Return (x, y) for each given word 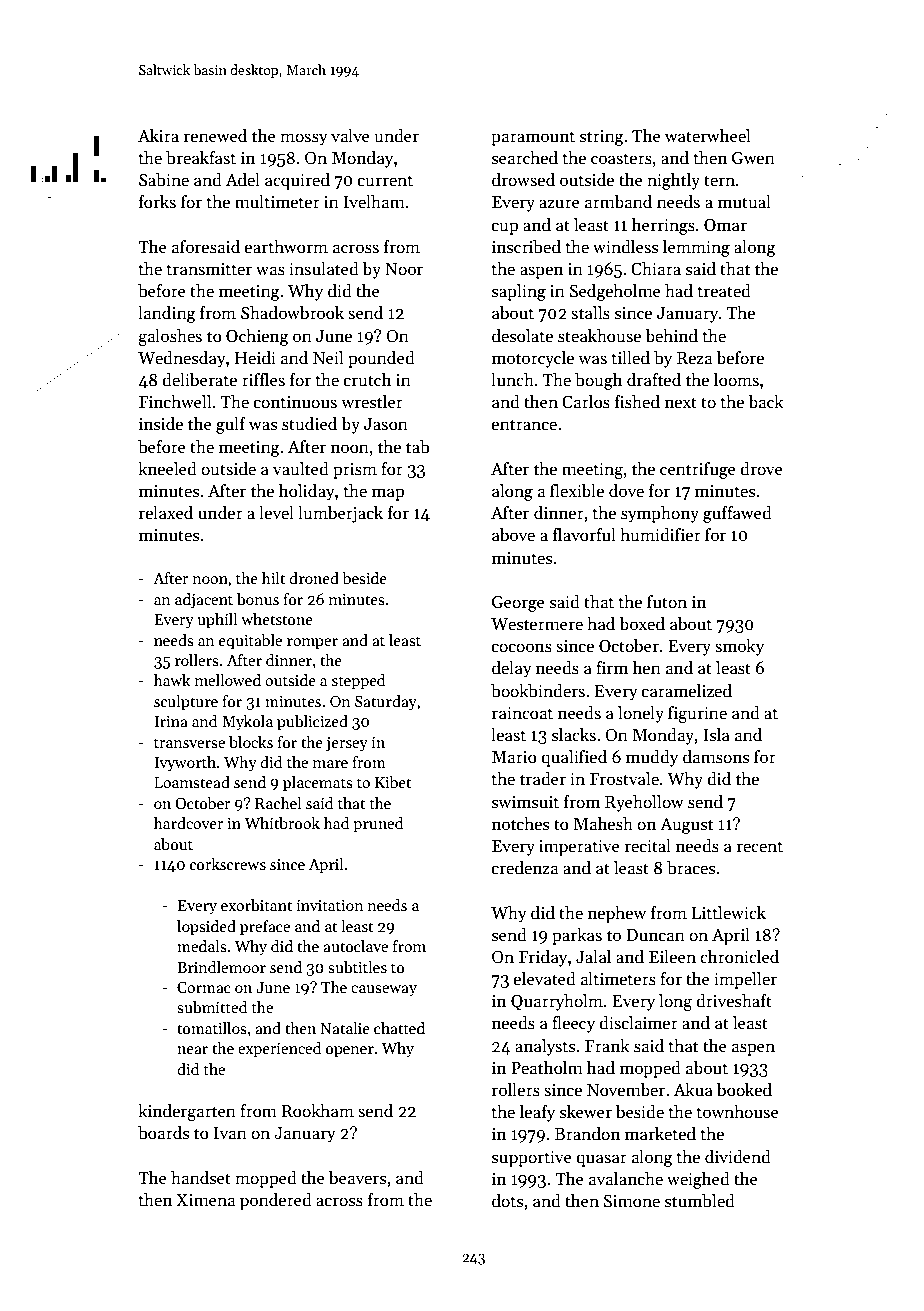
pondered (276, 1201)
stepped (359, 681)
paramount (533, 138)
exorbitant (256, 905)
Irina (171, 721)
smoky (739, 647)
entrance (524, 425)
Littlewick (729, 913)
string (602, 138)
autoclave (355, 946)
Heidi (255, 358)
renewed (215, 136)
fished (637, 402)
